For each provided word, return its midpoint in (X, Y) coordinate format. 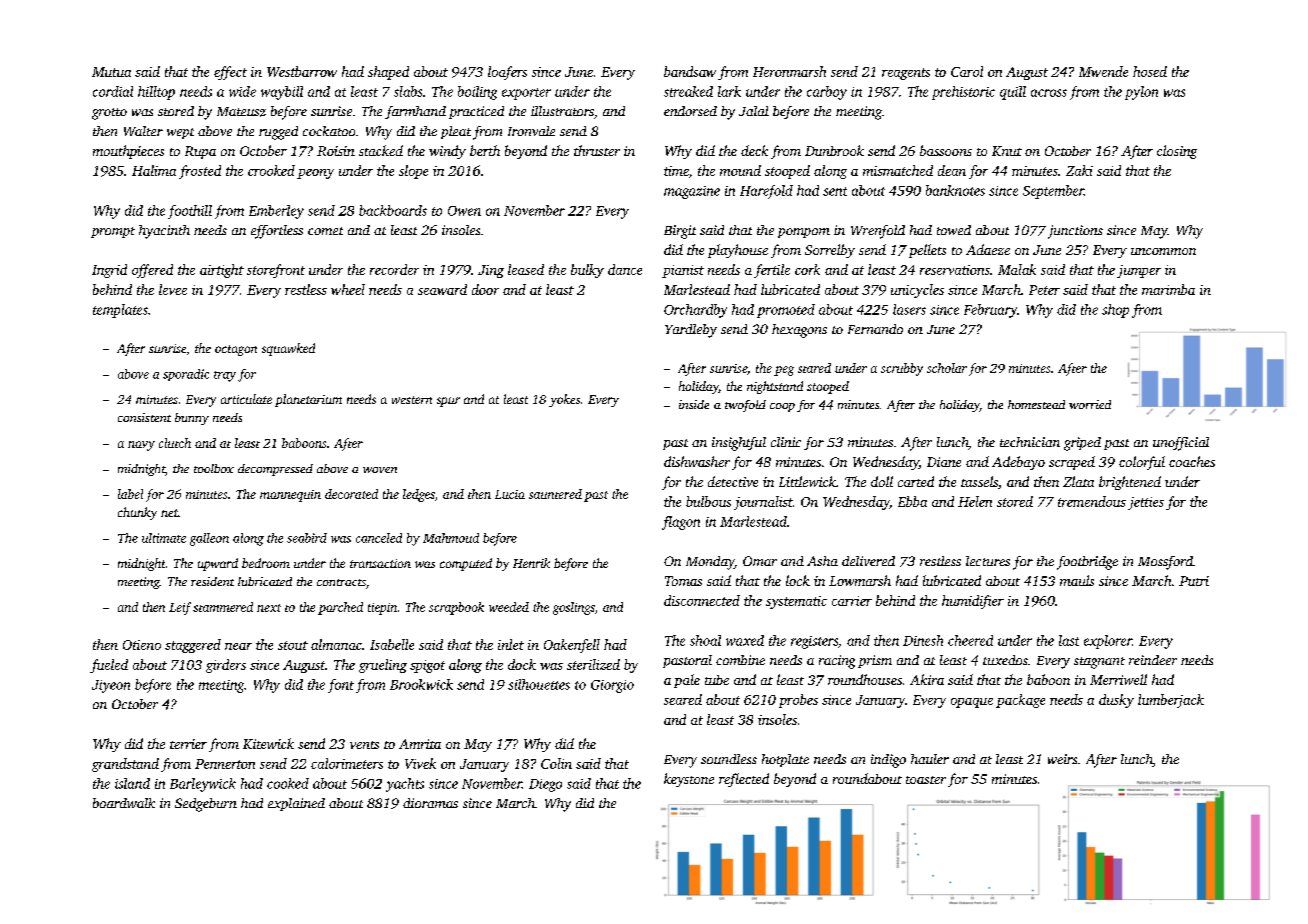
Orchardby (695, 311)
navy (141, 446)
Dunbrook (834, 150)
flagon (681, 523)
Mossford (1165, 563)
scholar (947, 368)
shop (1115, 311)
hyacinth (164, 232)
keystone (689, 780)
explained (296, 804)
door (485, 289)
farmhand (415, 112)
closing (1177, 152)
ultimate (164, 538)
